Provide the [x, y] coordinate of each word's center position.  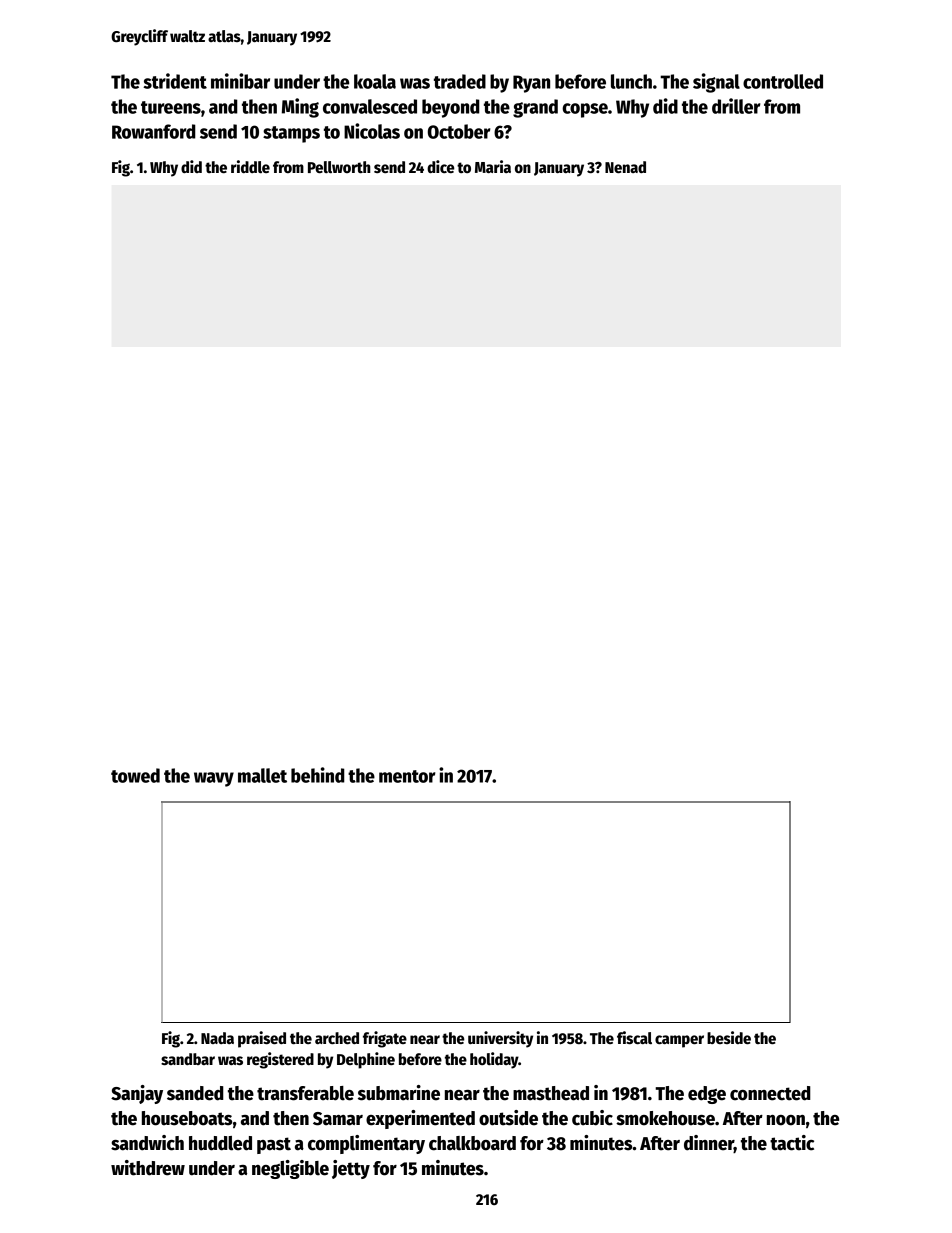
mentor [407, 776]
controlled [783, 81]
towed [135, 775]
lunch [631, 81]
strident [175, 81]
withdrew [148, 1168]
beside [729, 1037]
